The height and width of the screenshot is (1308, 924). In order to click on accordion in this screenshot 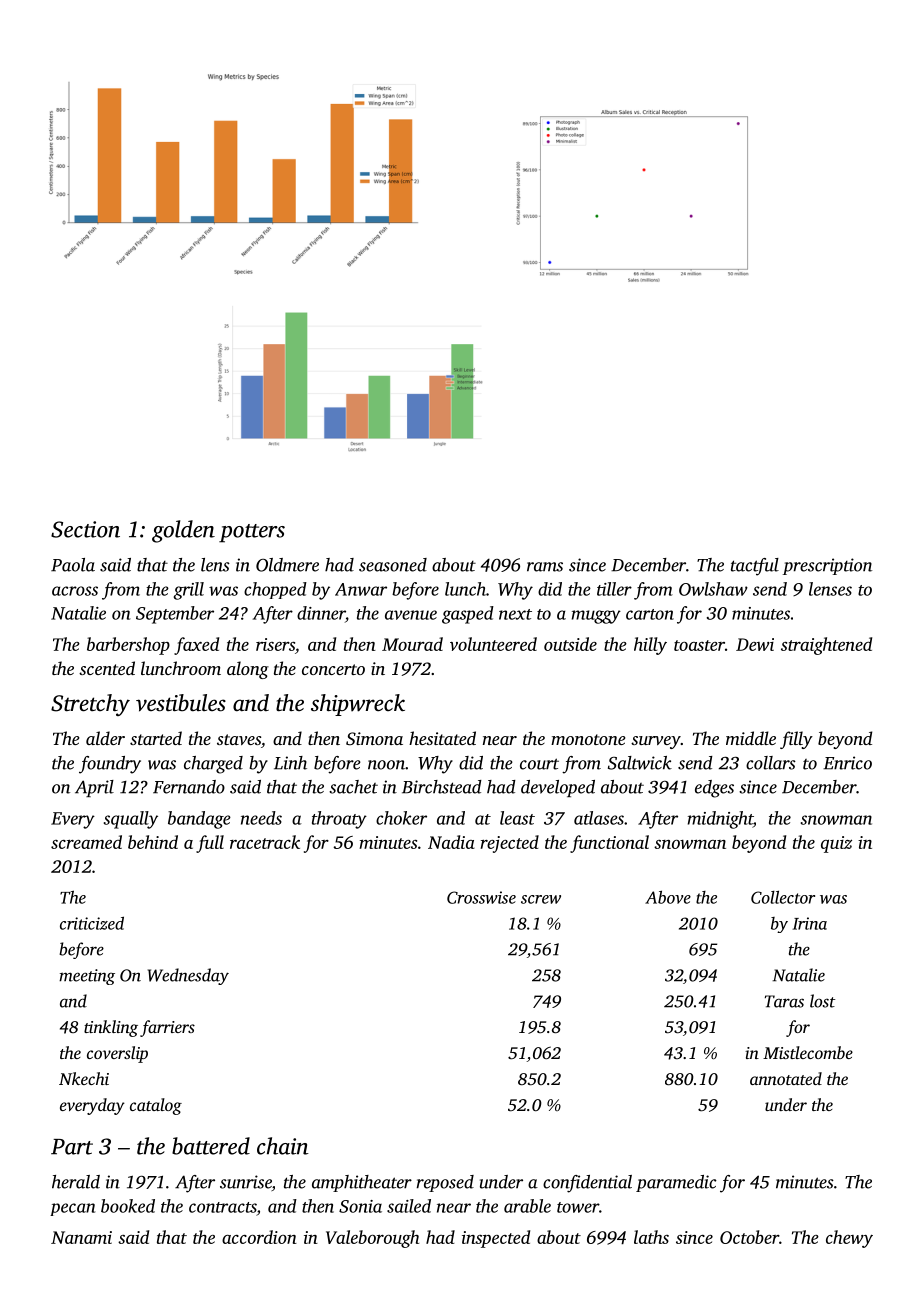, I will do `click(259, 1237)`.
